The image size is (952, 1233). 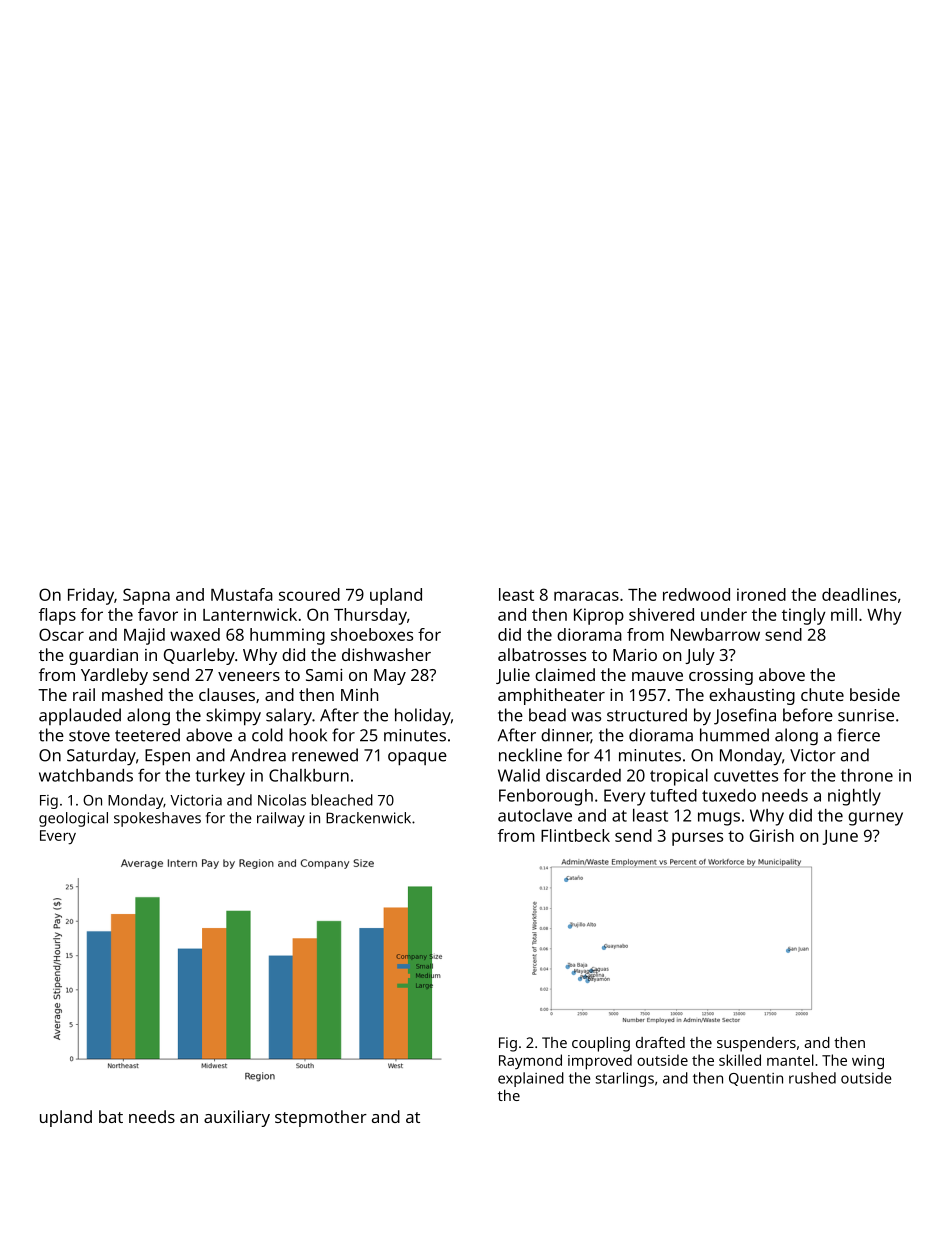 I want to click on redwood, so click(x=696, y=594).
